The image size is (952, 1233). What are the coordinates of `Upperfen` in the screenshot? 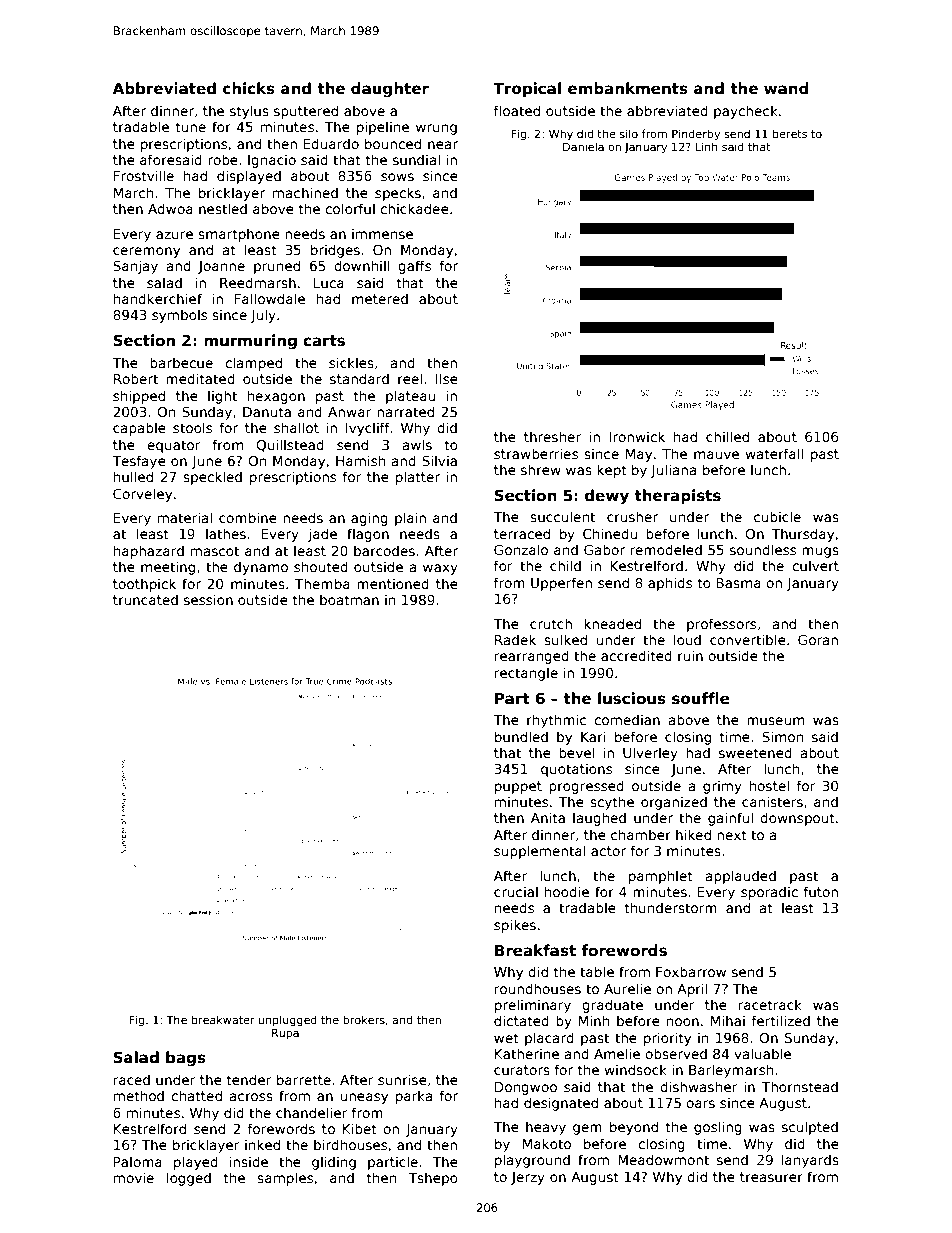 It's located at (561, 584).
